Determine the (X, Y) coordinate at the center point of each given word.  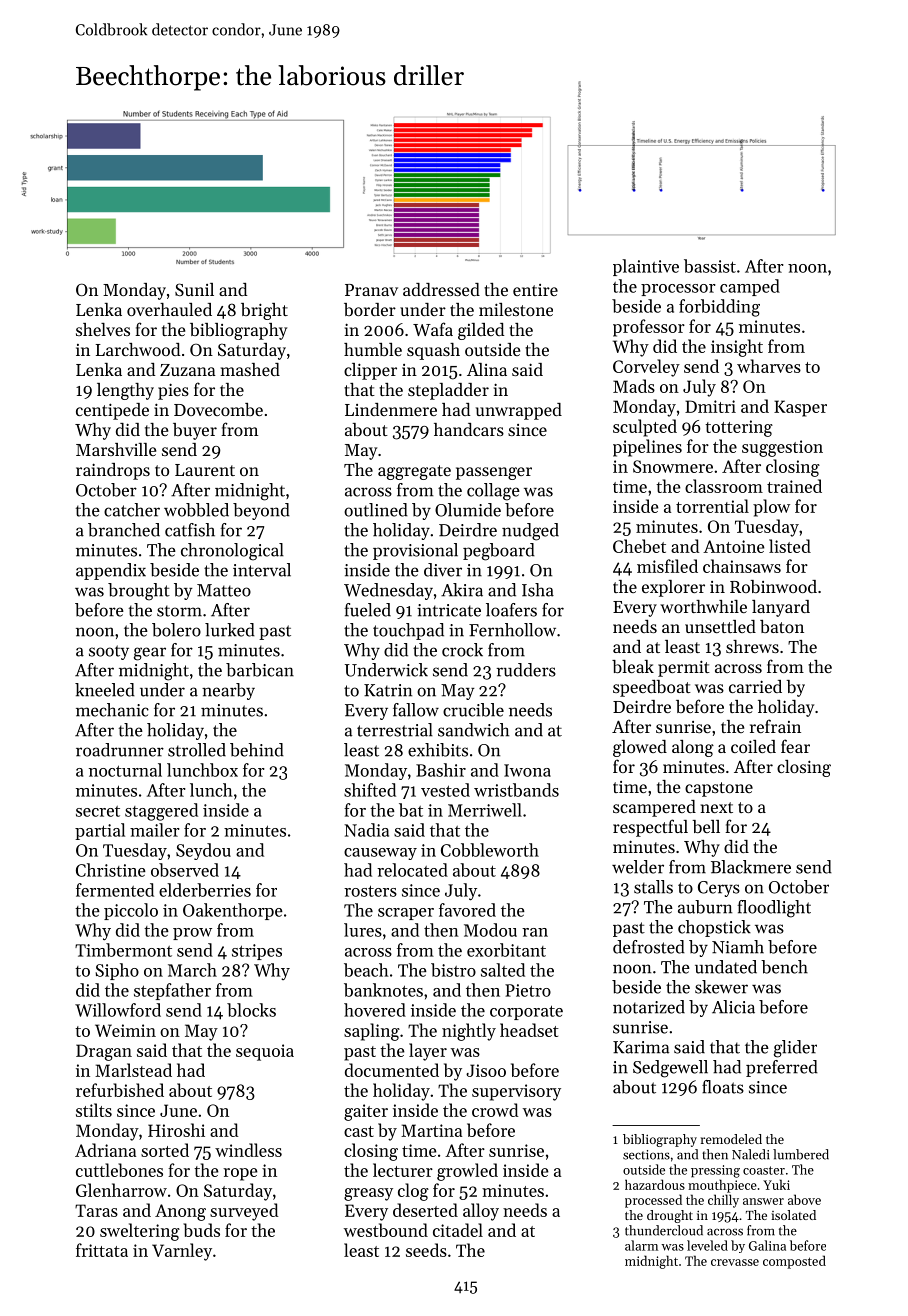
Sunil (194, 289)
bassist (710, 266)
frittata (102, 1250)
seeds (426, 1250)
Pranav (371, 290)
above (804, 1199)
